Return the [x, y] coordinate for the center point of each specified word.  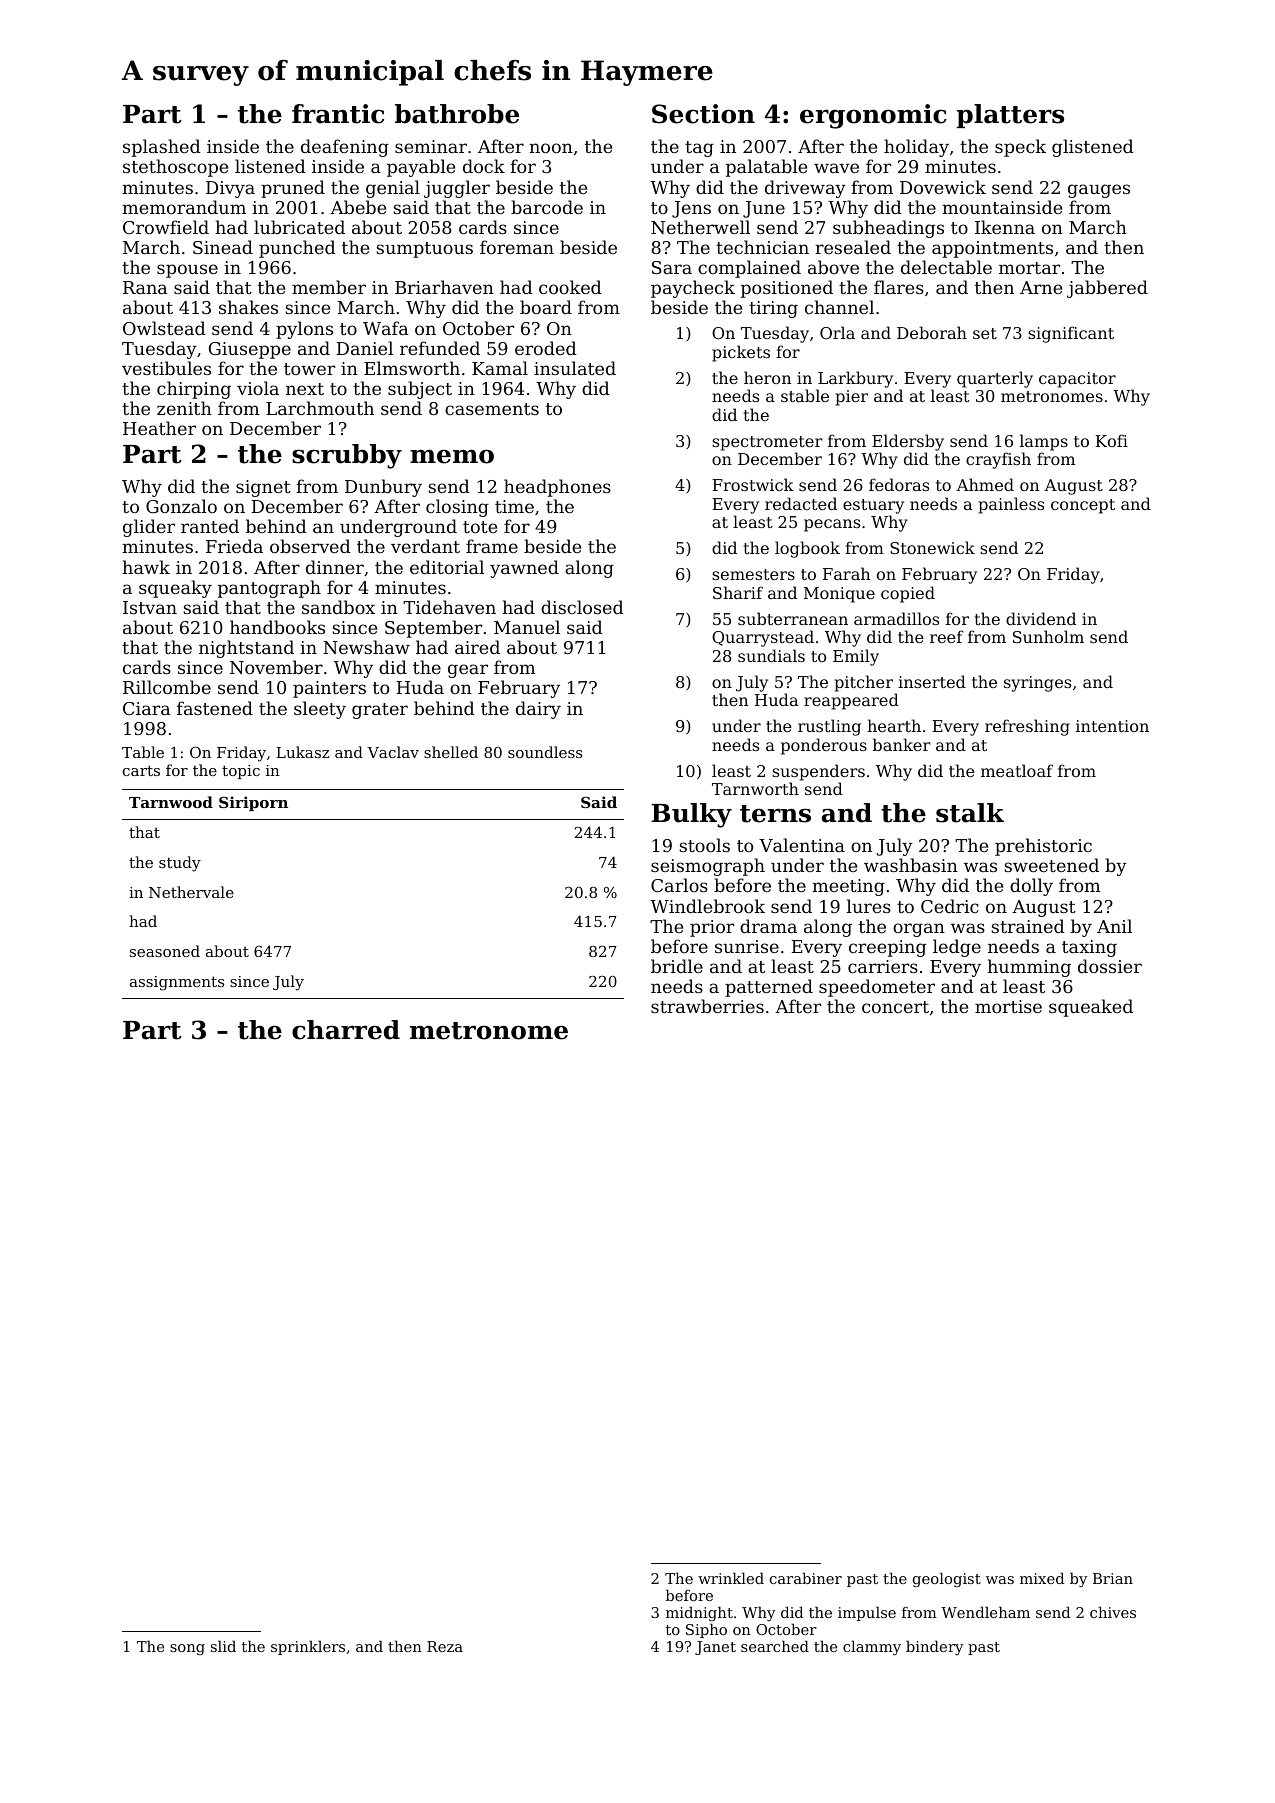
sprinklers [308, 1647]
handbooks [277, 627]
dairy [538, 710]
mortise [1008, 1006]
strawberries [707, 1006]
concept [1083, 506]
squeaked [1091, 1008]
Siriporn [253, 803]
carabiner [806, 1578]
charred [346, 1030]
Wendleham [985, 1612]
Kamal [500, 368]
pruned [293, 189]
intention [1112, 726]
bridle [677, 966]
